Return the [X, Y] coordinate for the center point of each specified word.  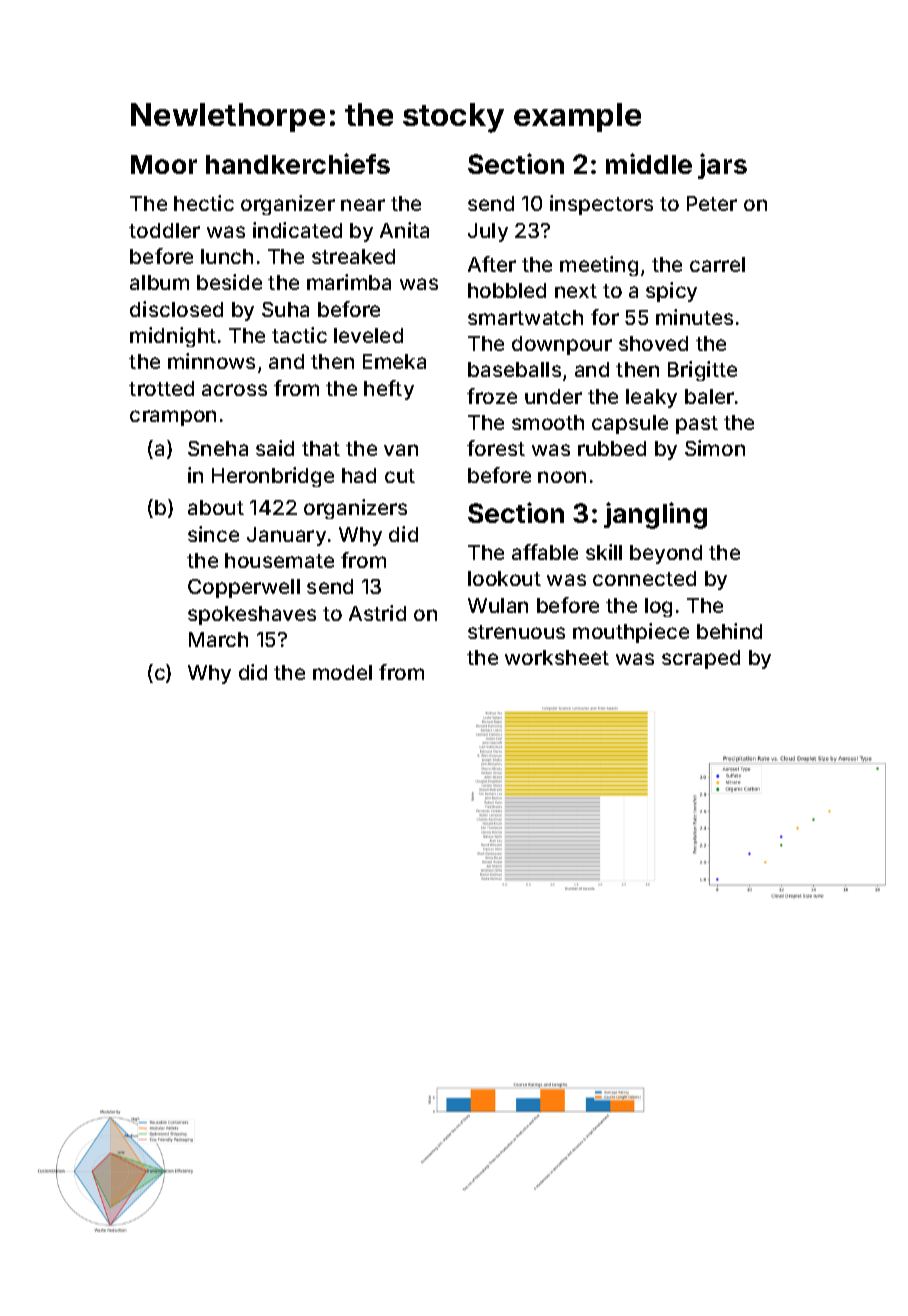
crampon [173, 418]
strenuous [516, 632]
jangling [655, 515]
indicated [297, 230]
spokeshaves [252, 615]
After [492, 264]
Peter [712, 203]
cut [400, 476]
